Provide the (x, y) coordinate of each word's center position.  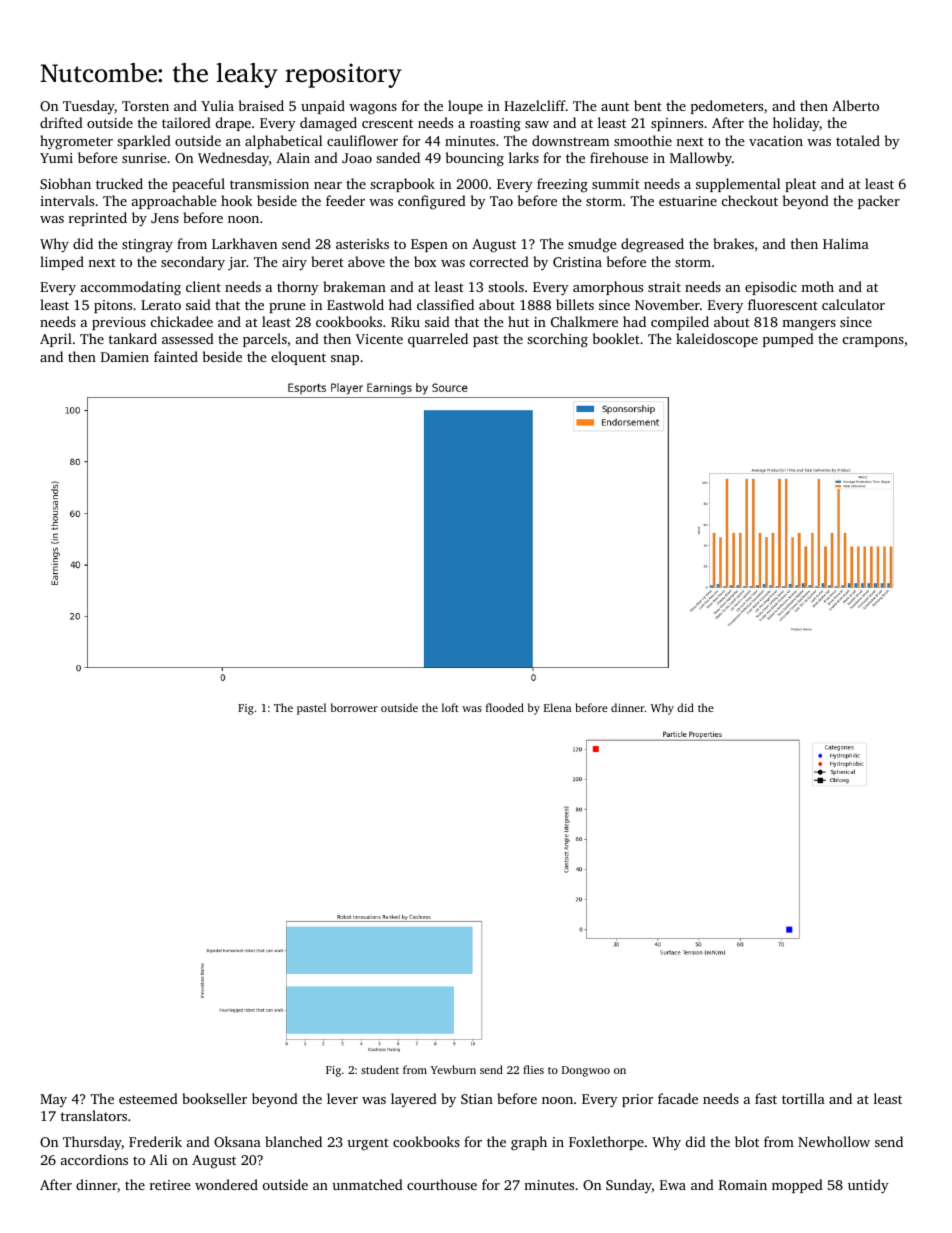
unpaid (323, 107)
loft (450, 707)
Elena (557, 707)
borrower (354, 707)
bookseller (214, 1098)
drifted (61, 122)
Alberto (855, 105)
